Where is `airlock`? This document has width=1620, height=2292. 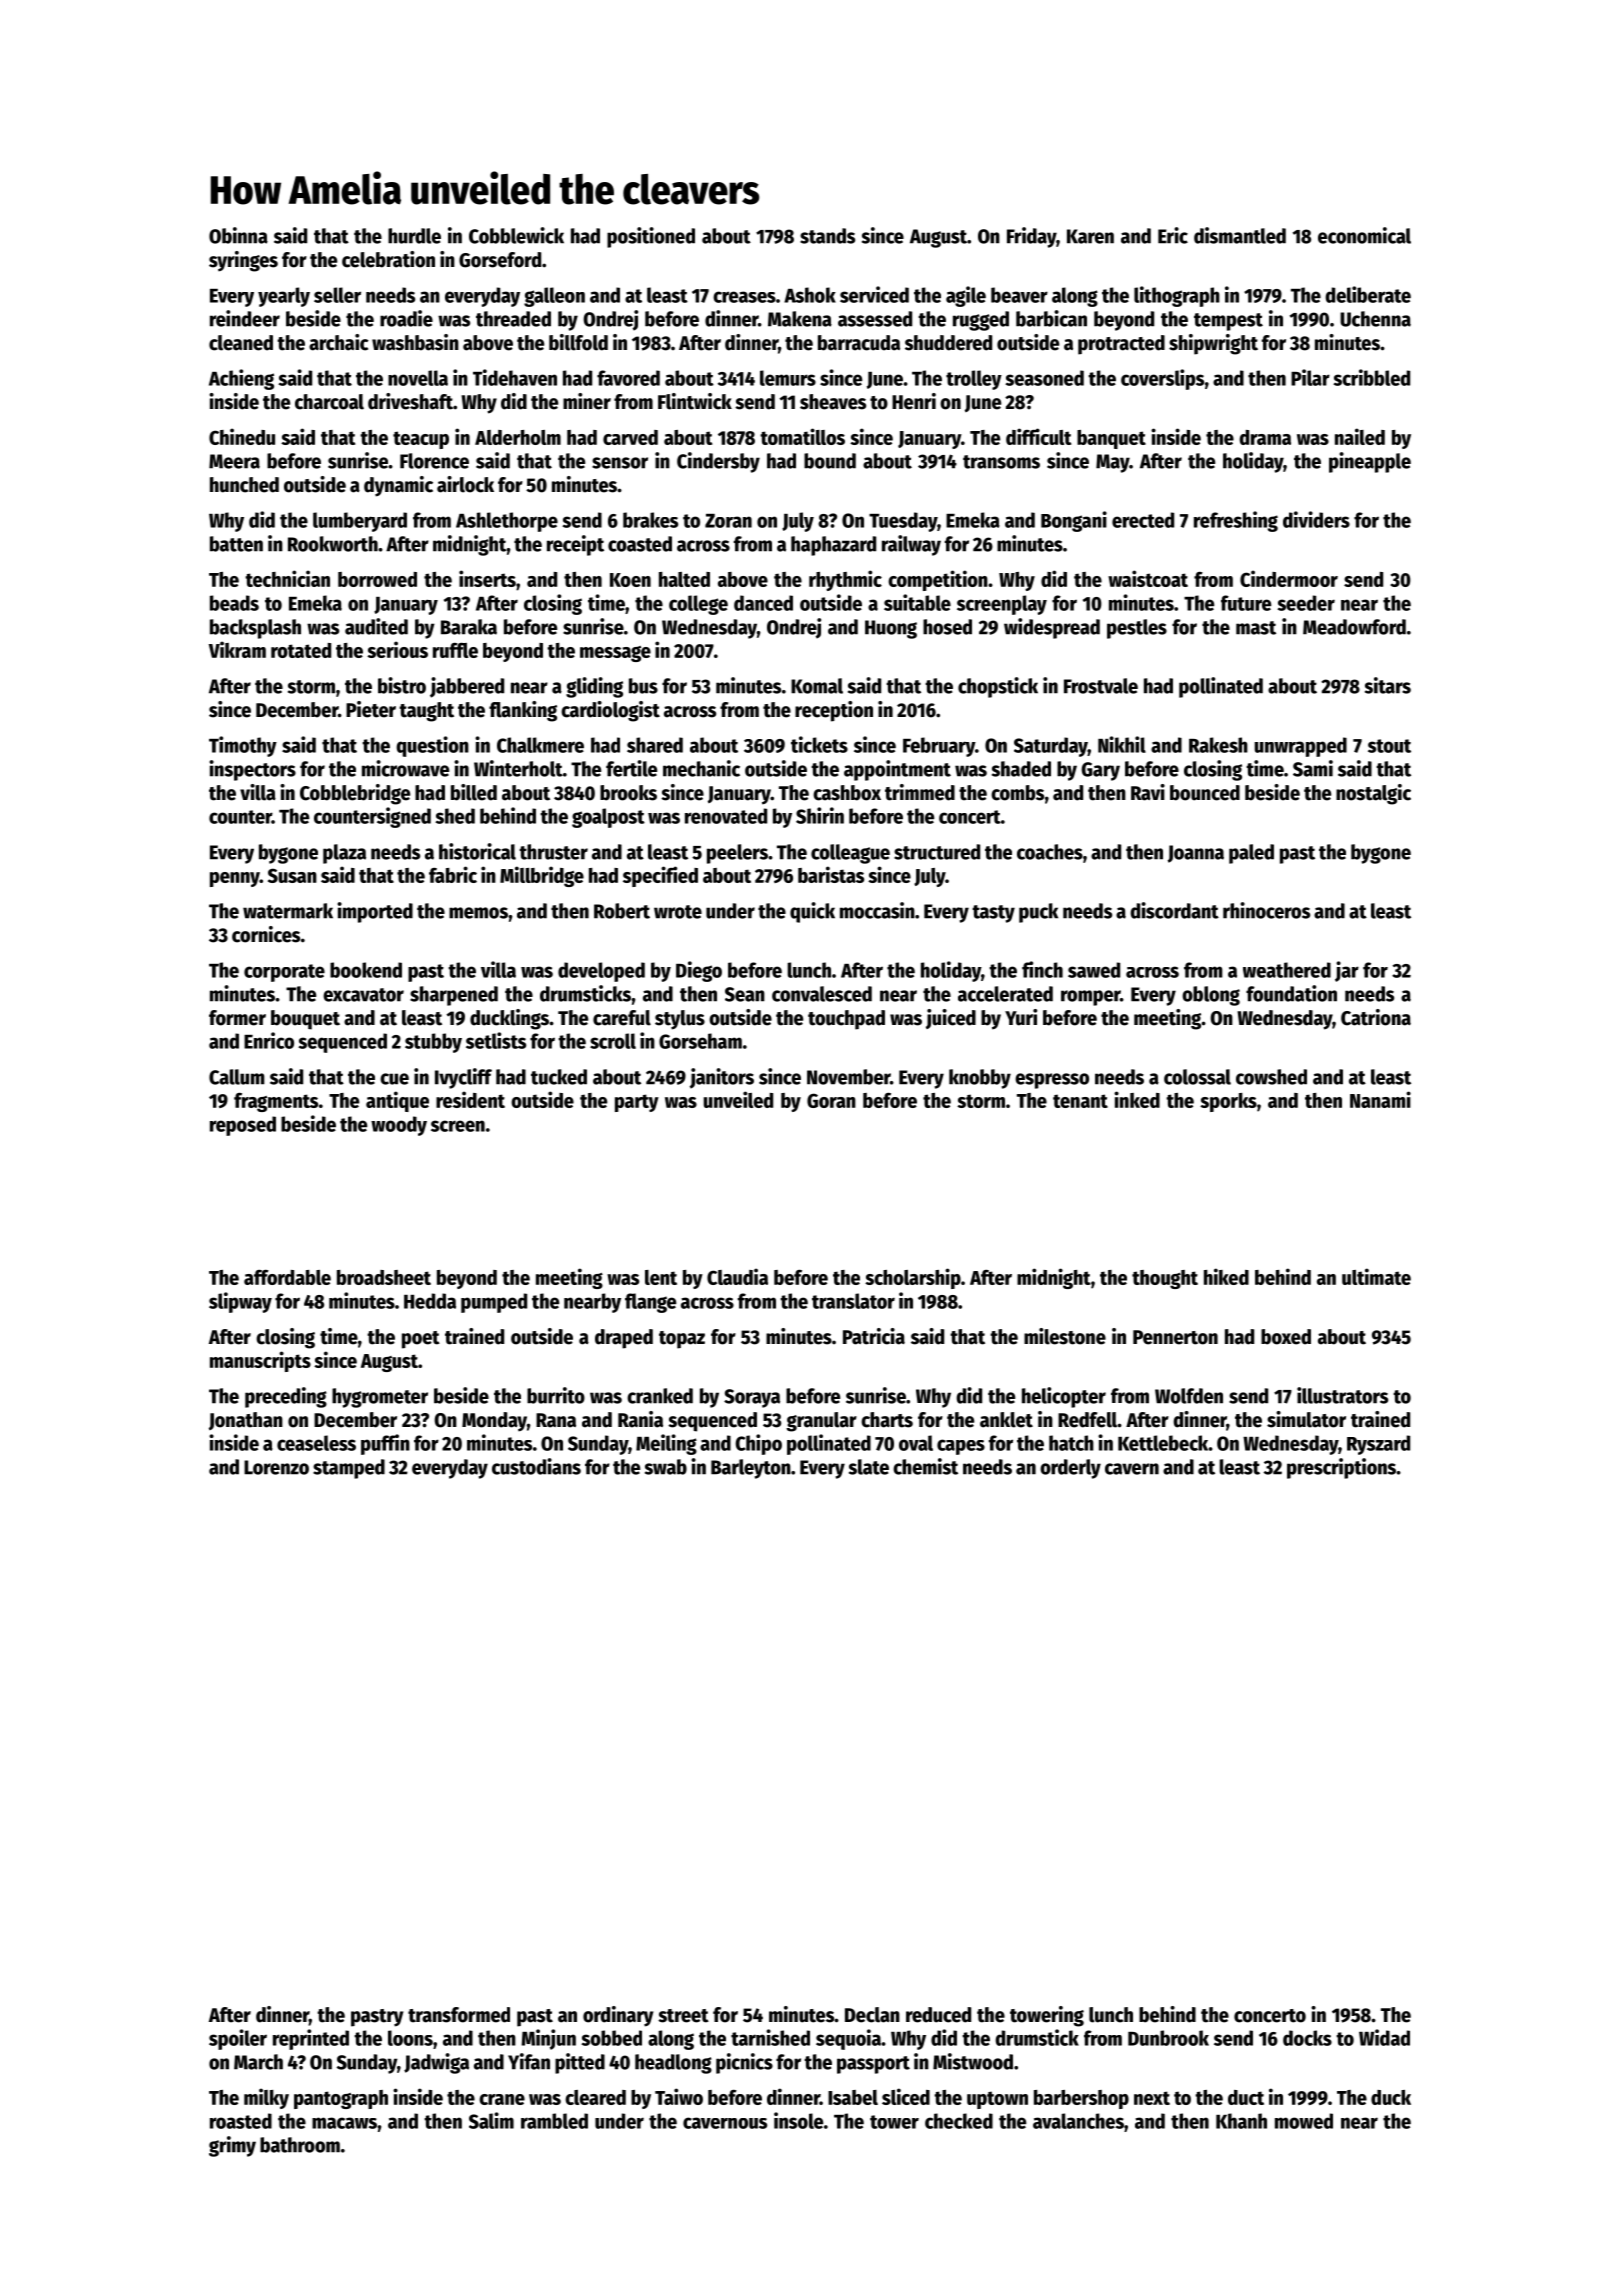 airlock is located at coordinates (465, 484).
